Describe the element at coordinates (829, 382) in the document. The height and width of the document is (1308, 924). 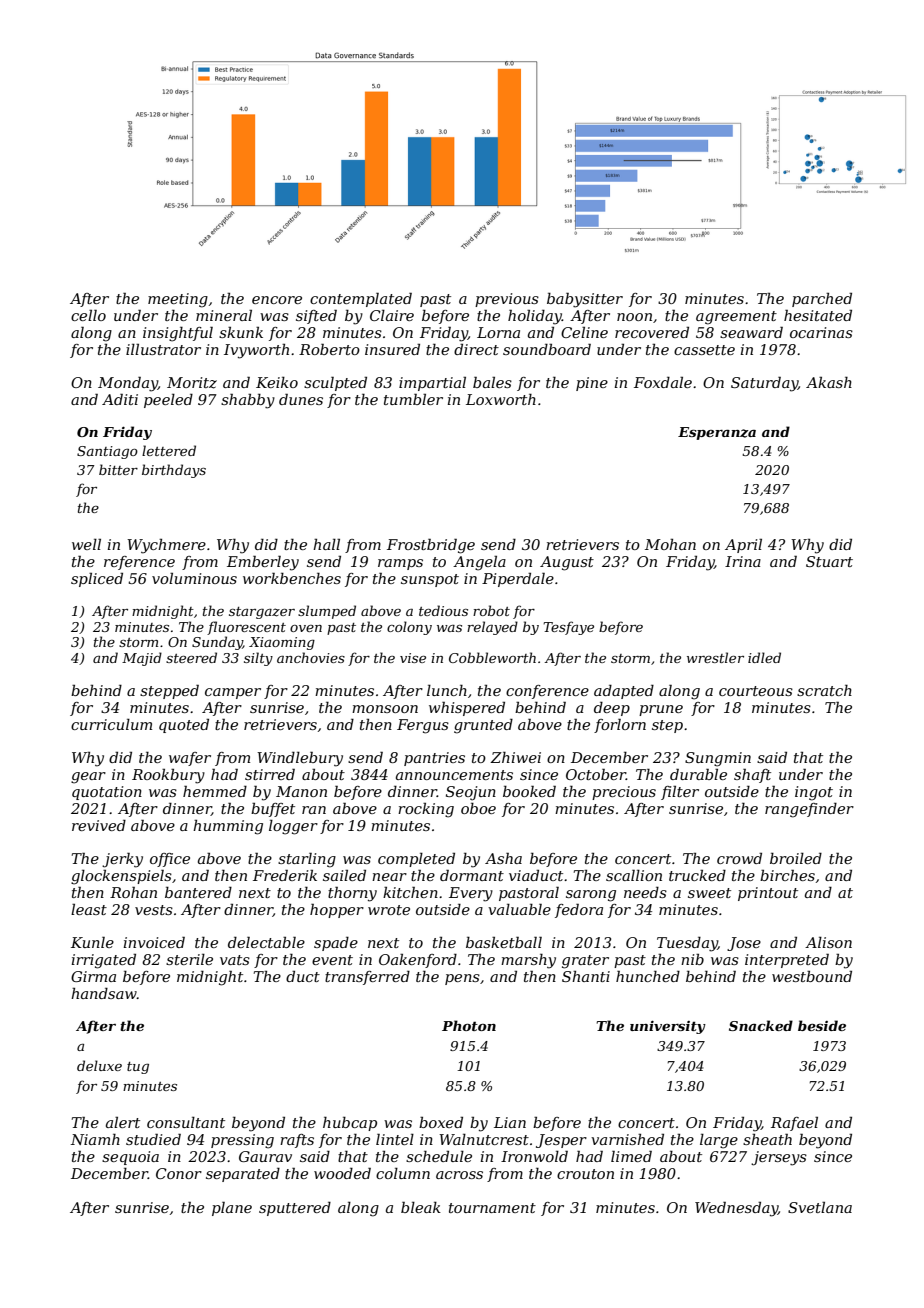
I see `Akash` at that location.
